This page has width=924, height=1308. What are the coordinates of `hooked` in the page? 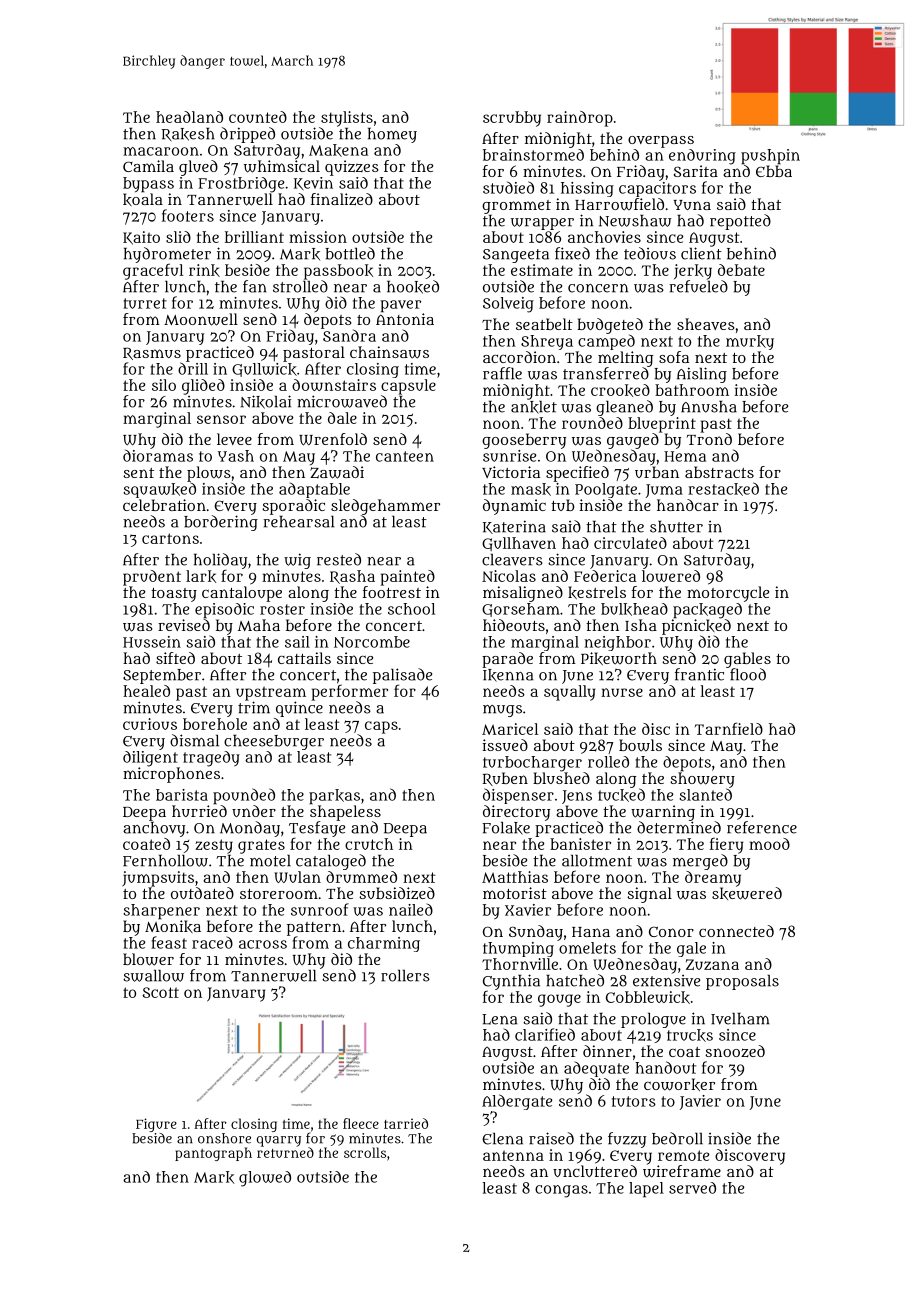 It's located at (413, 287).
